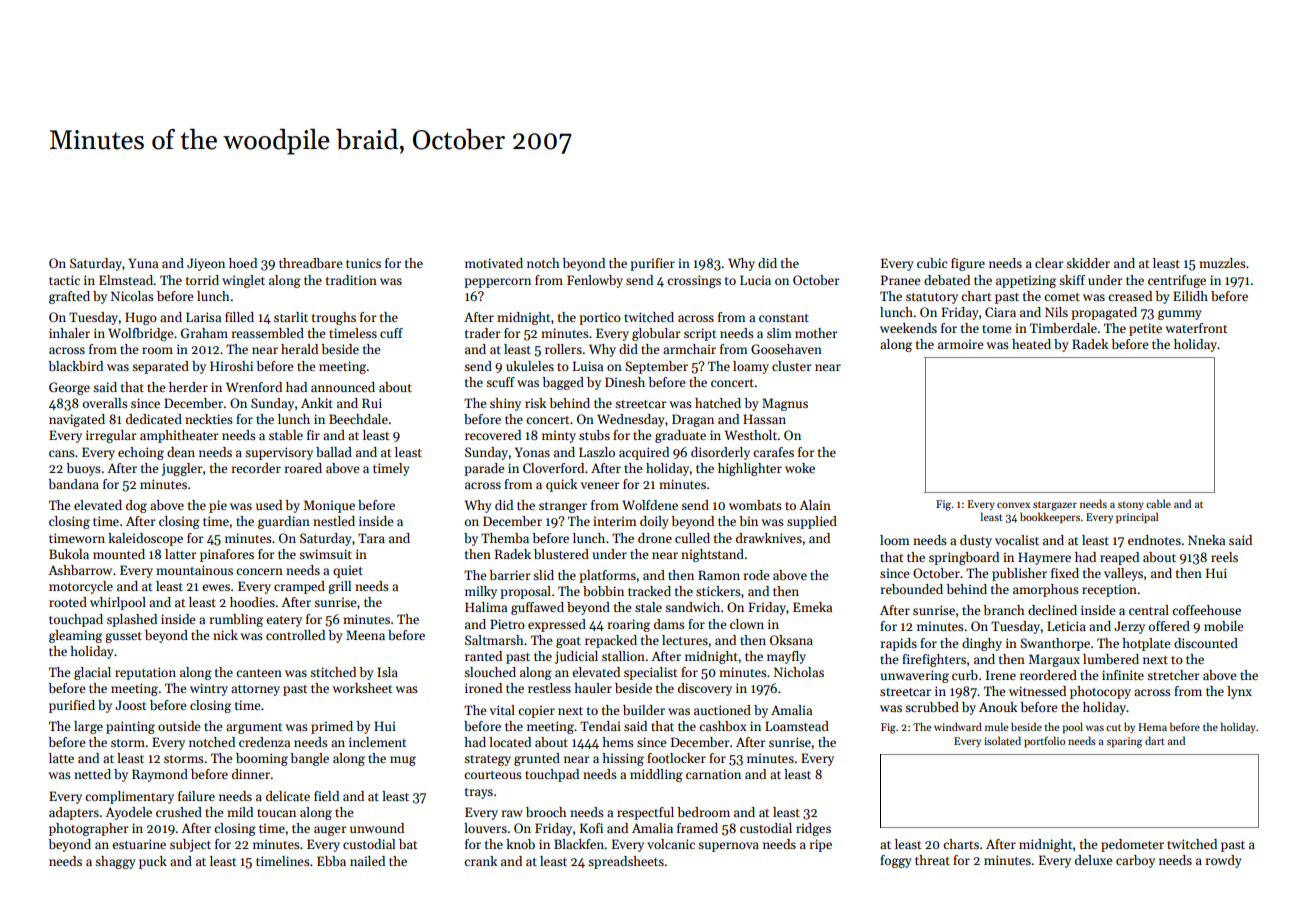 This document has width=1308, height=924. I want to click on lynx, so click(1239, 692).
